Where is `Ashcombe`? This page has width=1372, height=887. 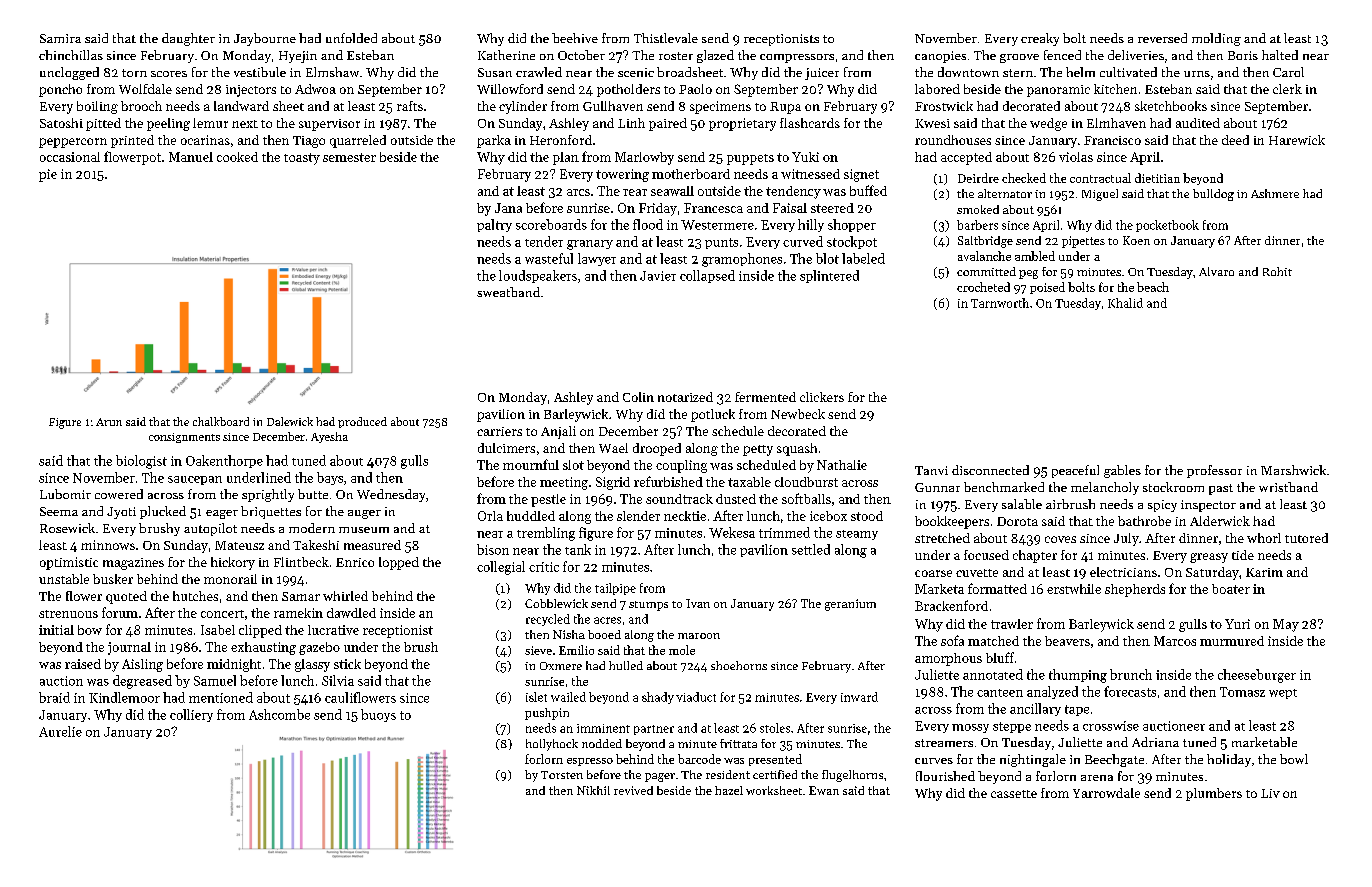
Ashcombe is located at coordinates (279, 714).
